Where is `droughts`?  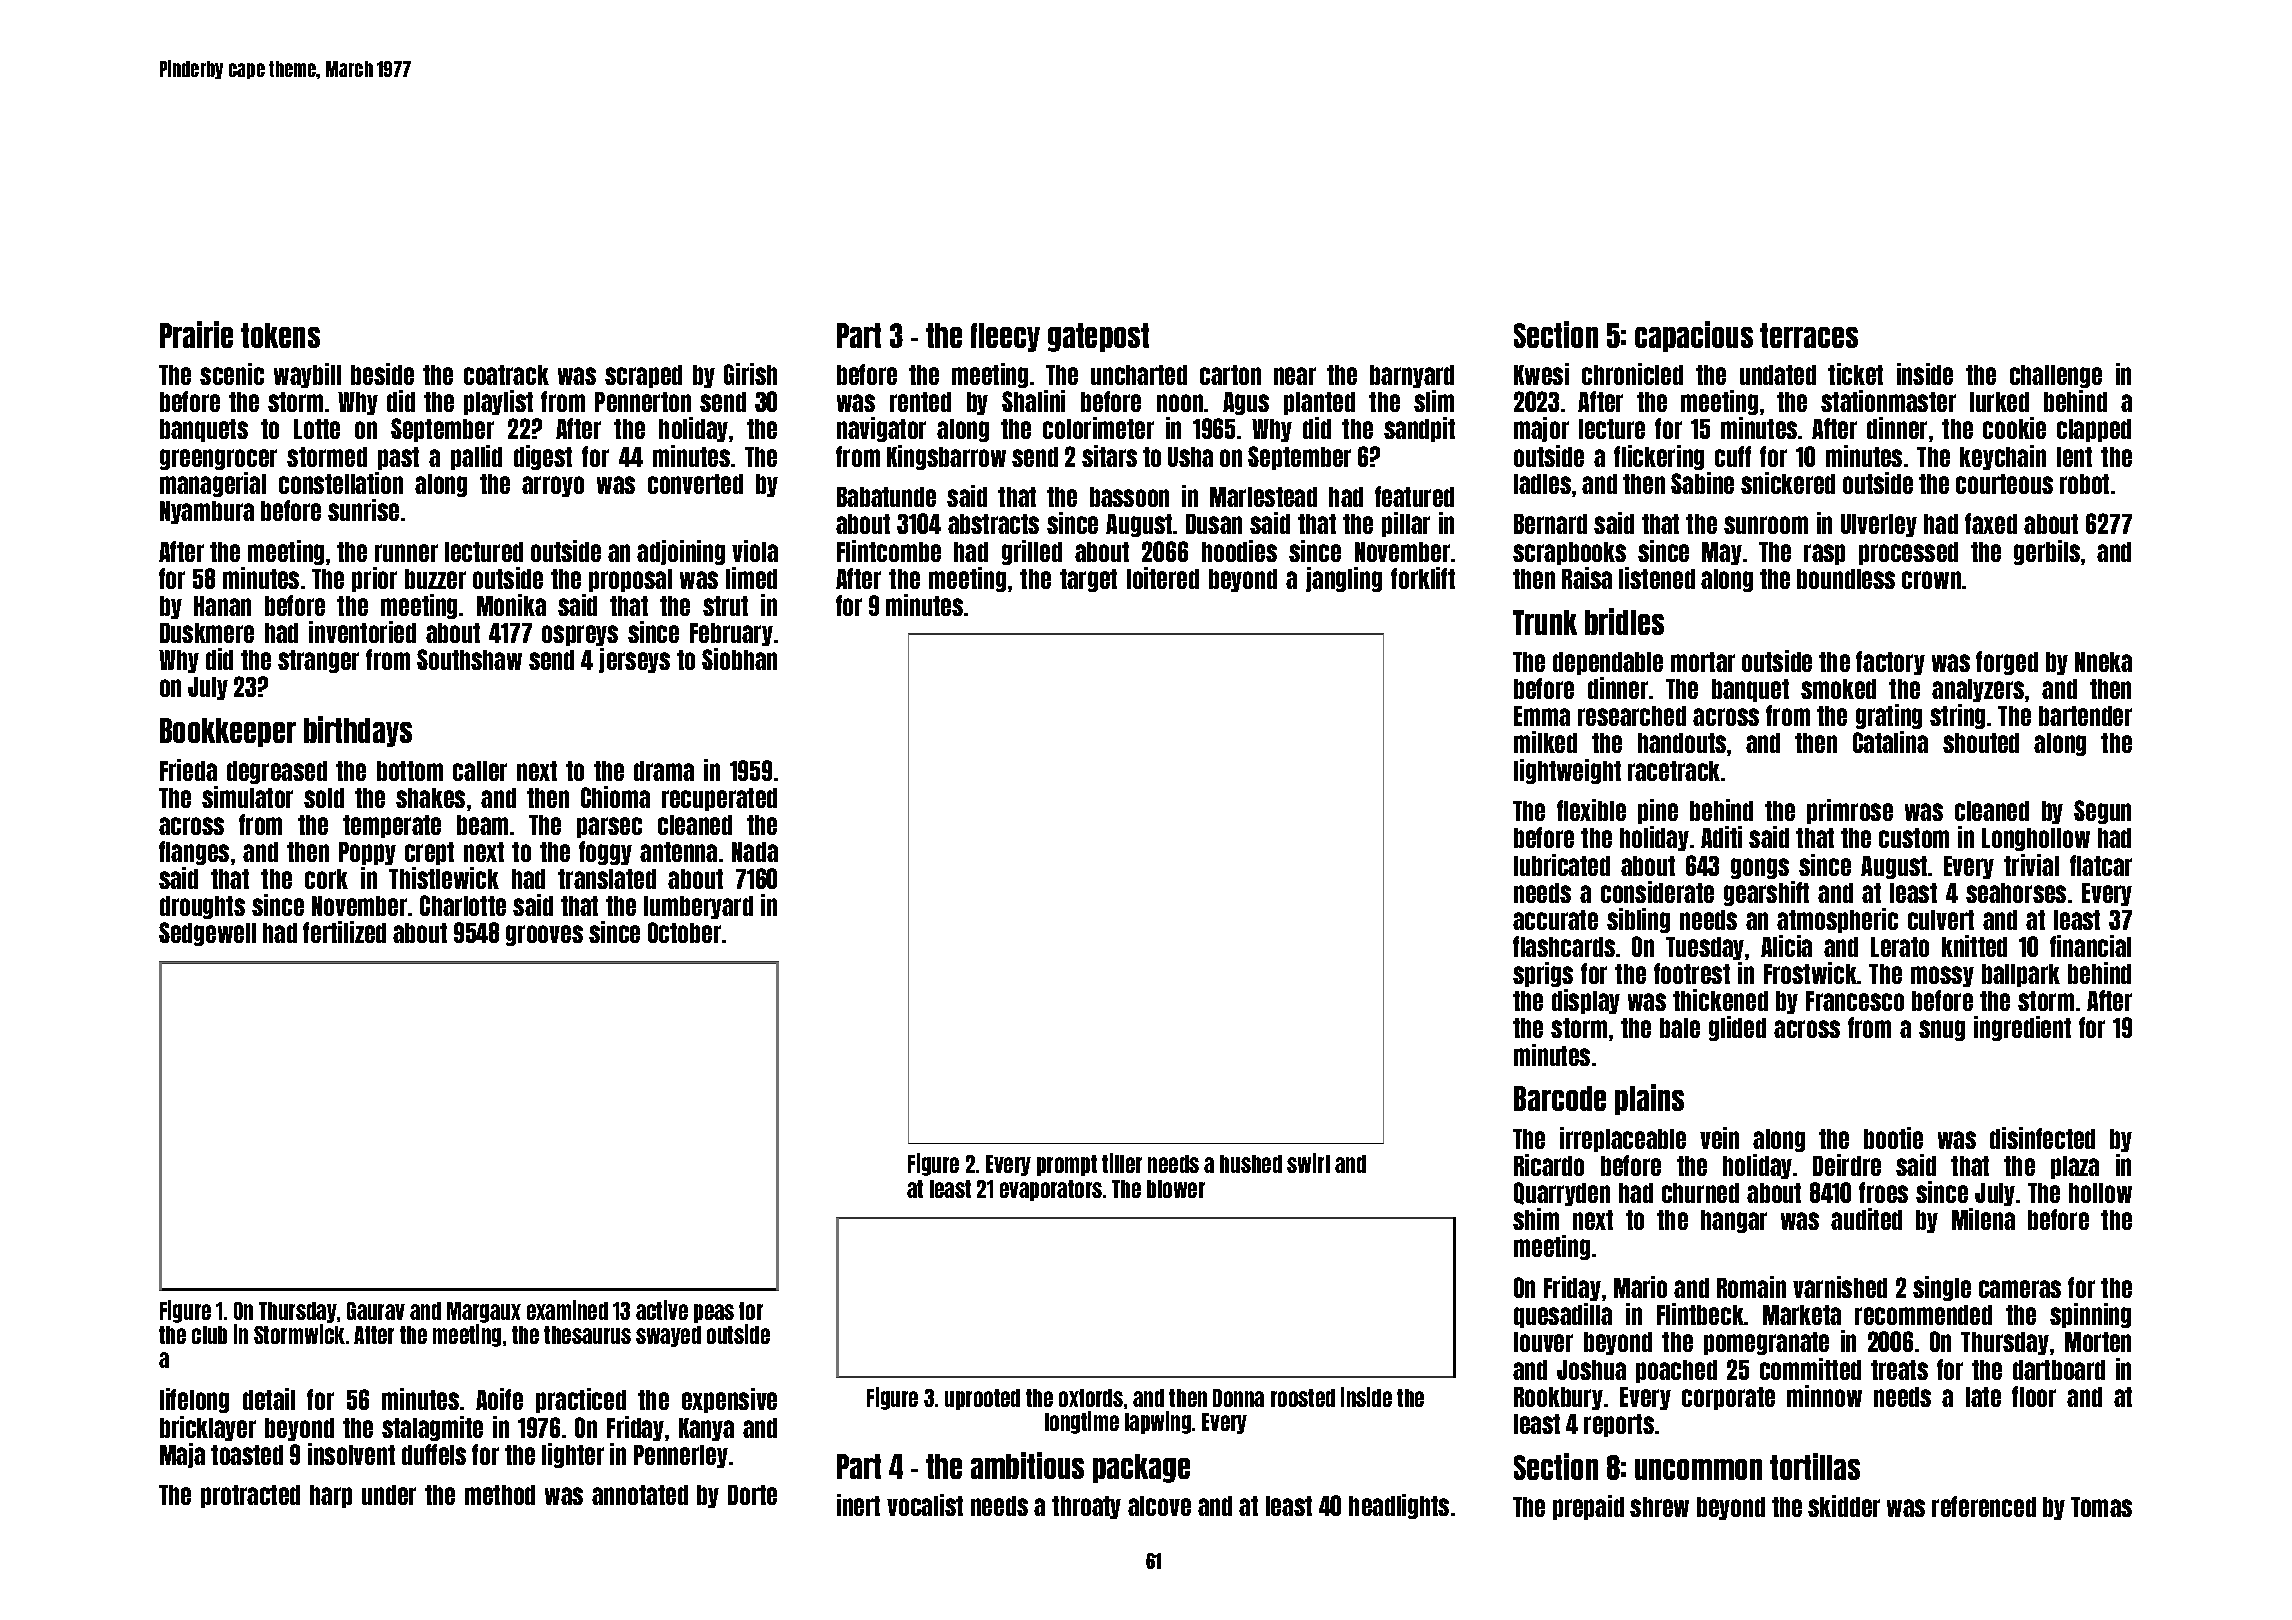 droughts is located at coordinates (202, 907).
